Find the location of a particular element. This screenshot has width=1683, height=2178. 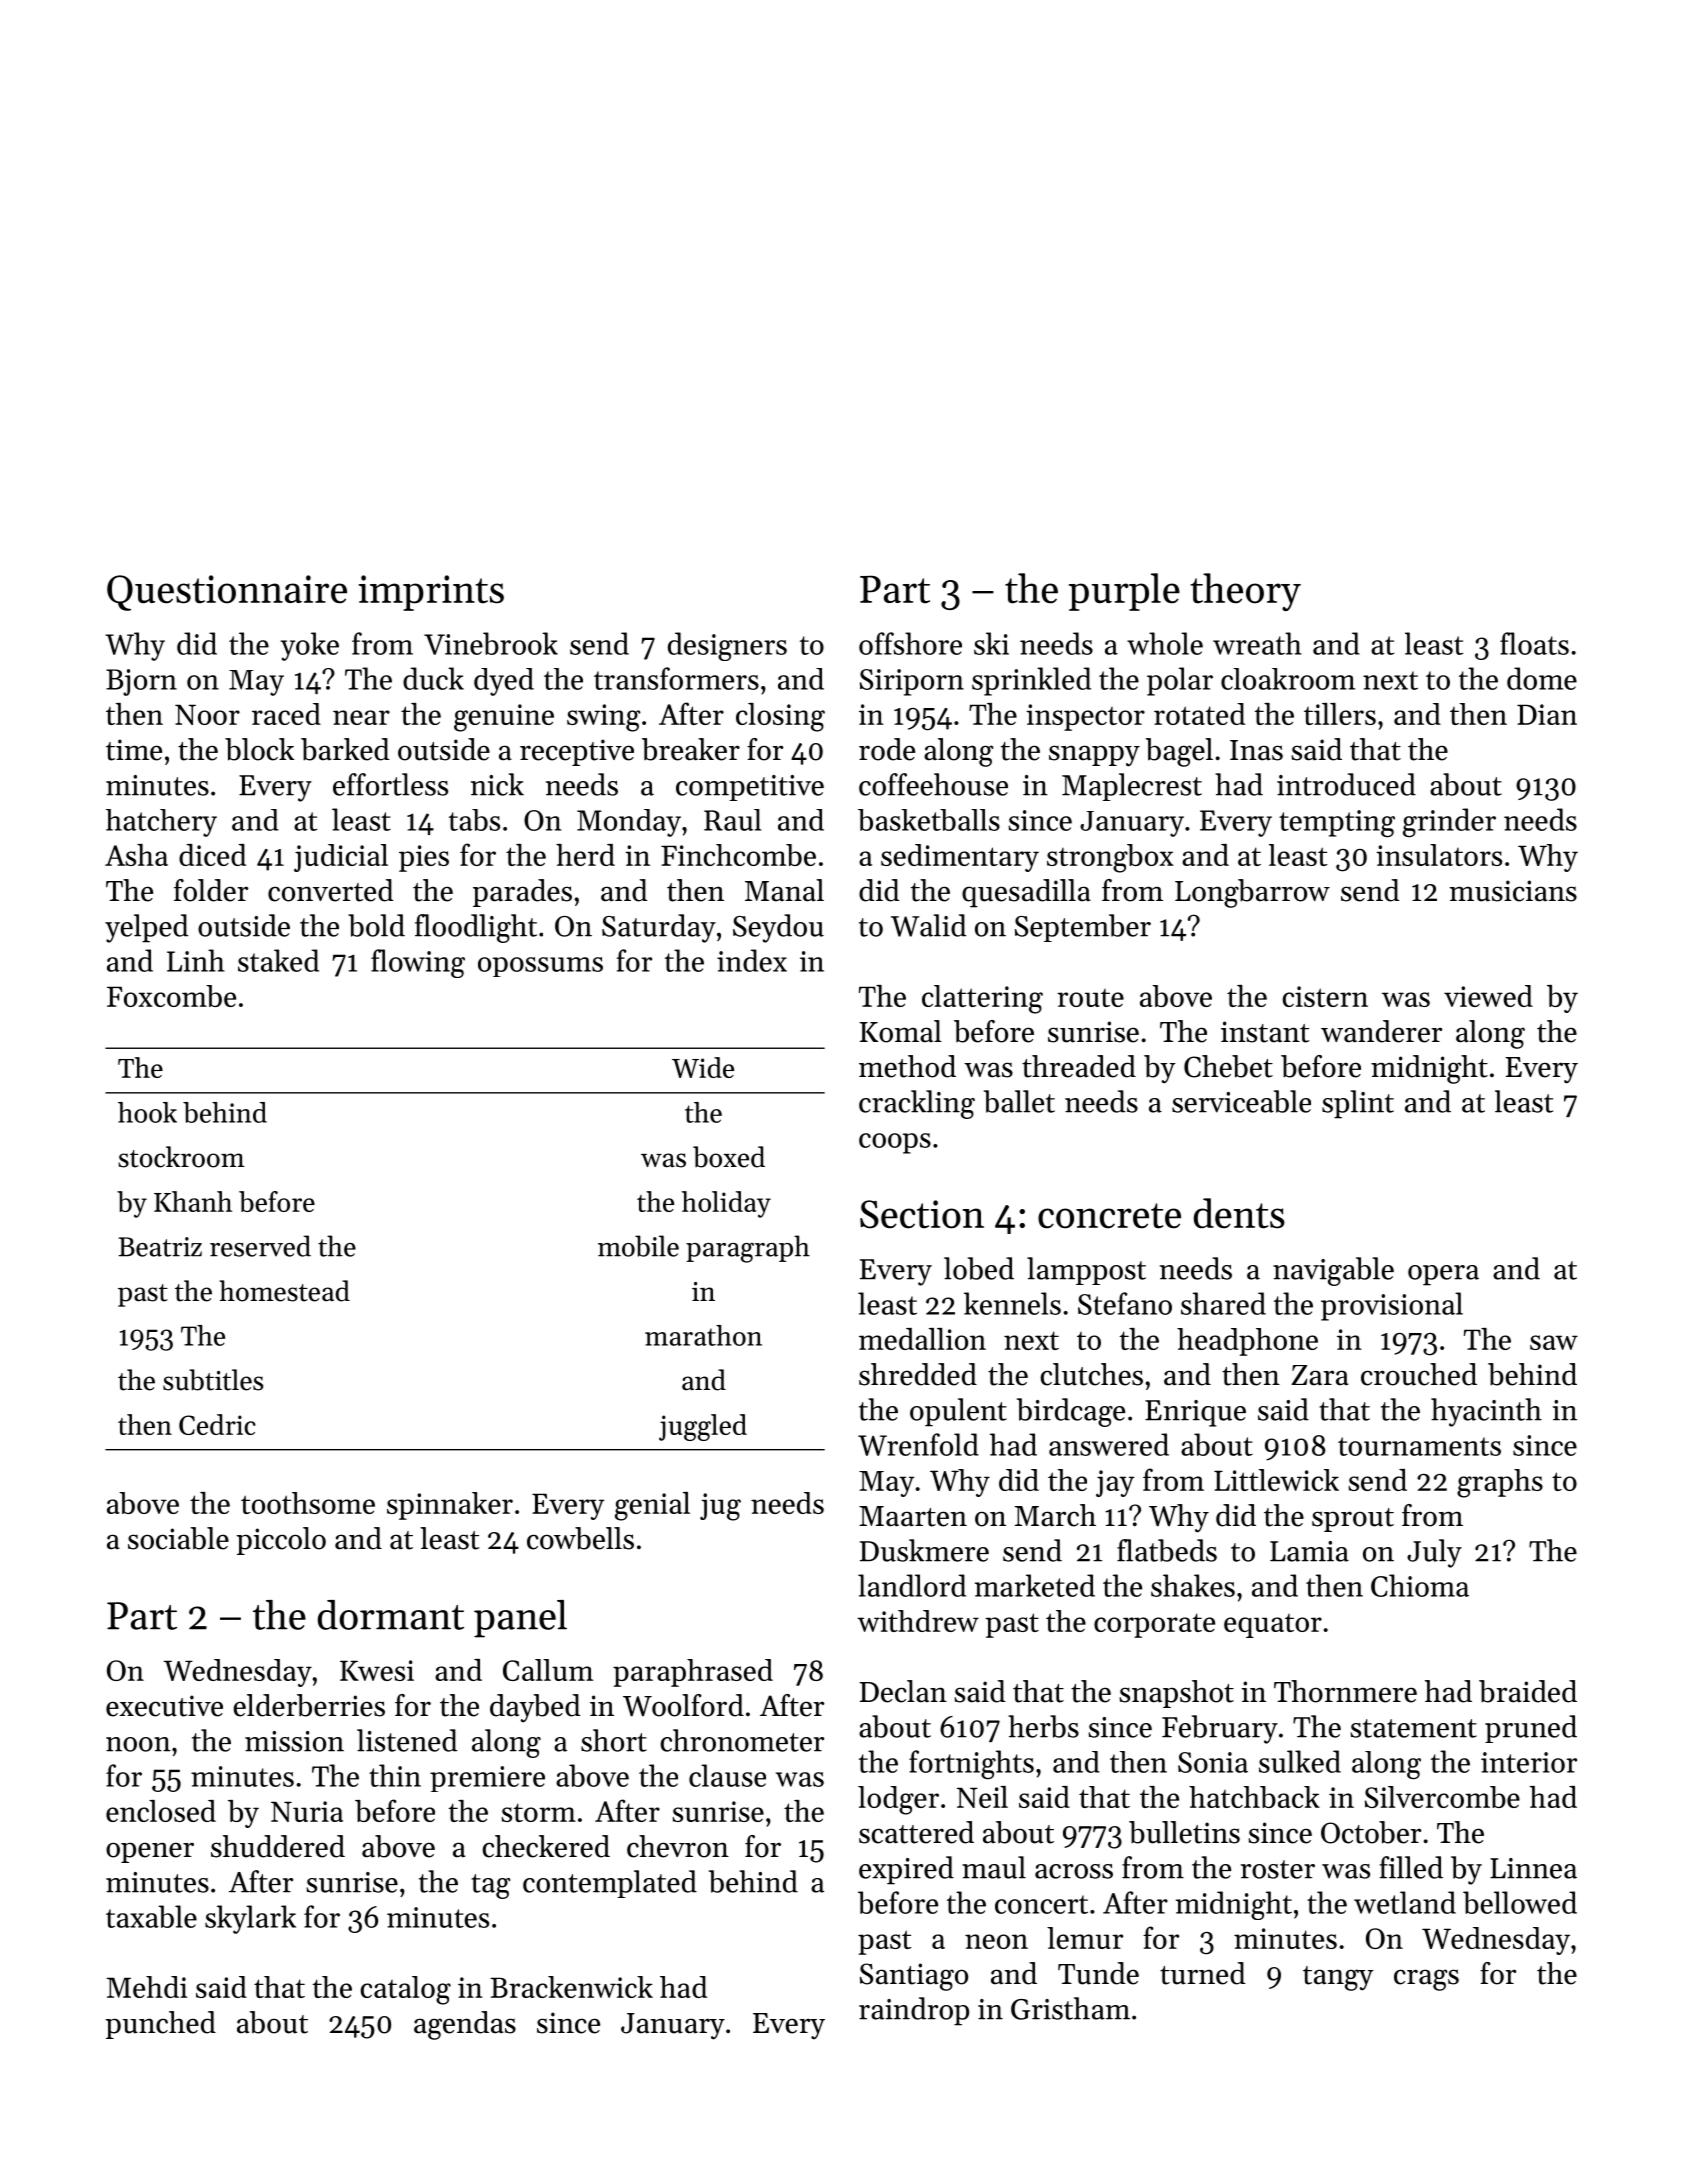

agendas is located at coordinates (465, 2025).
